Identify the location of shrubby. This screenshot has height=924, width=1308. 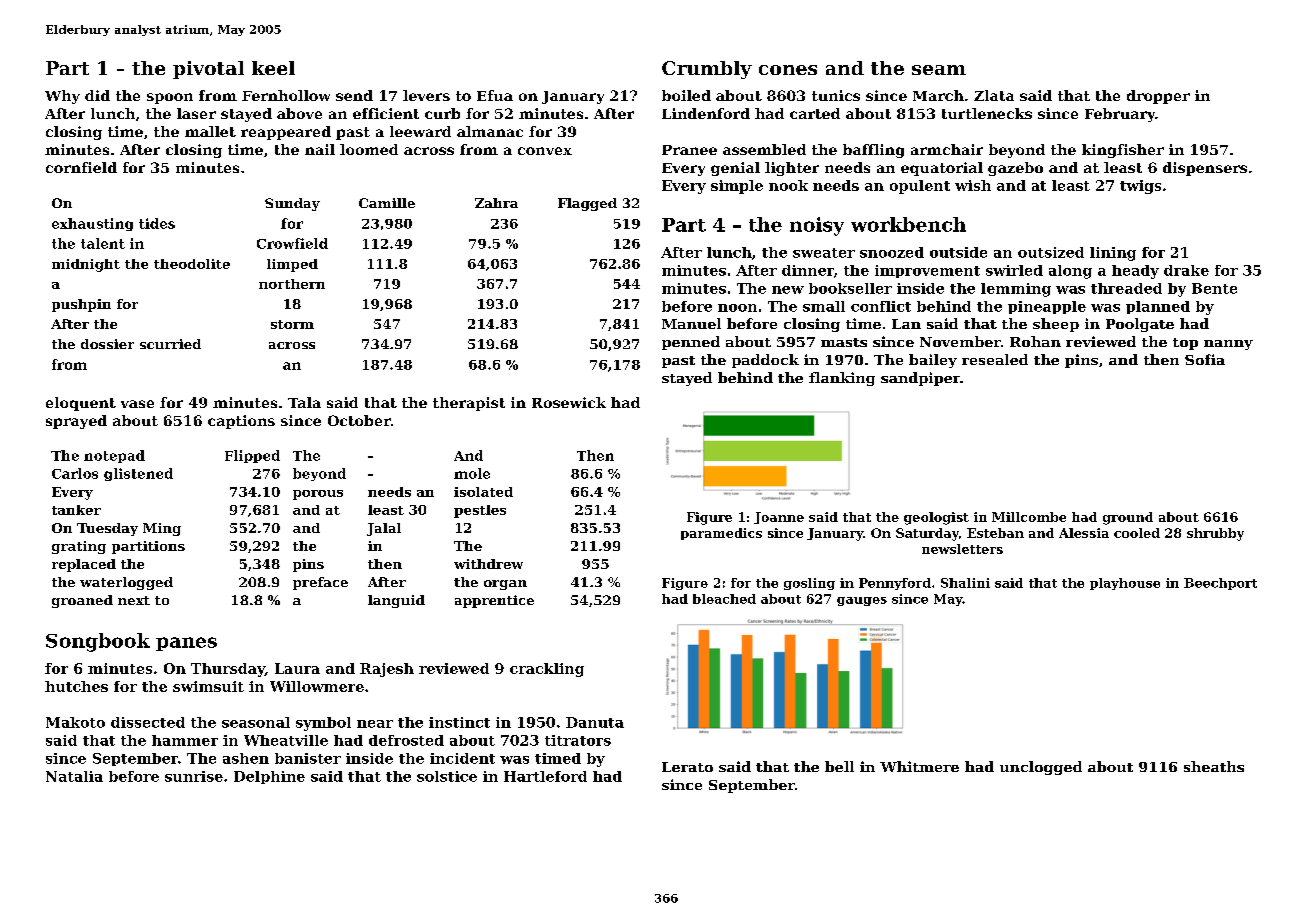
(1215, 534).
